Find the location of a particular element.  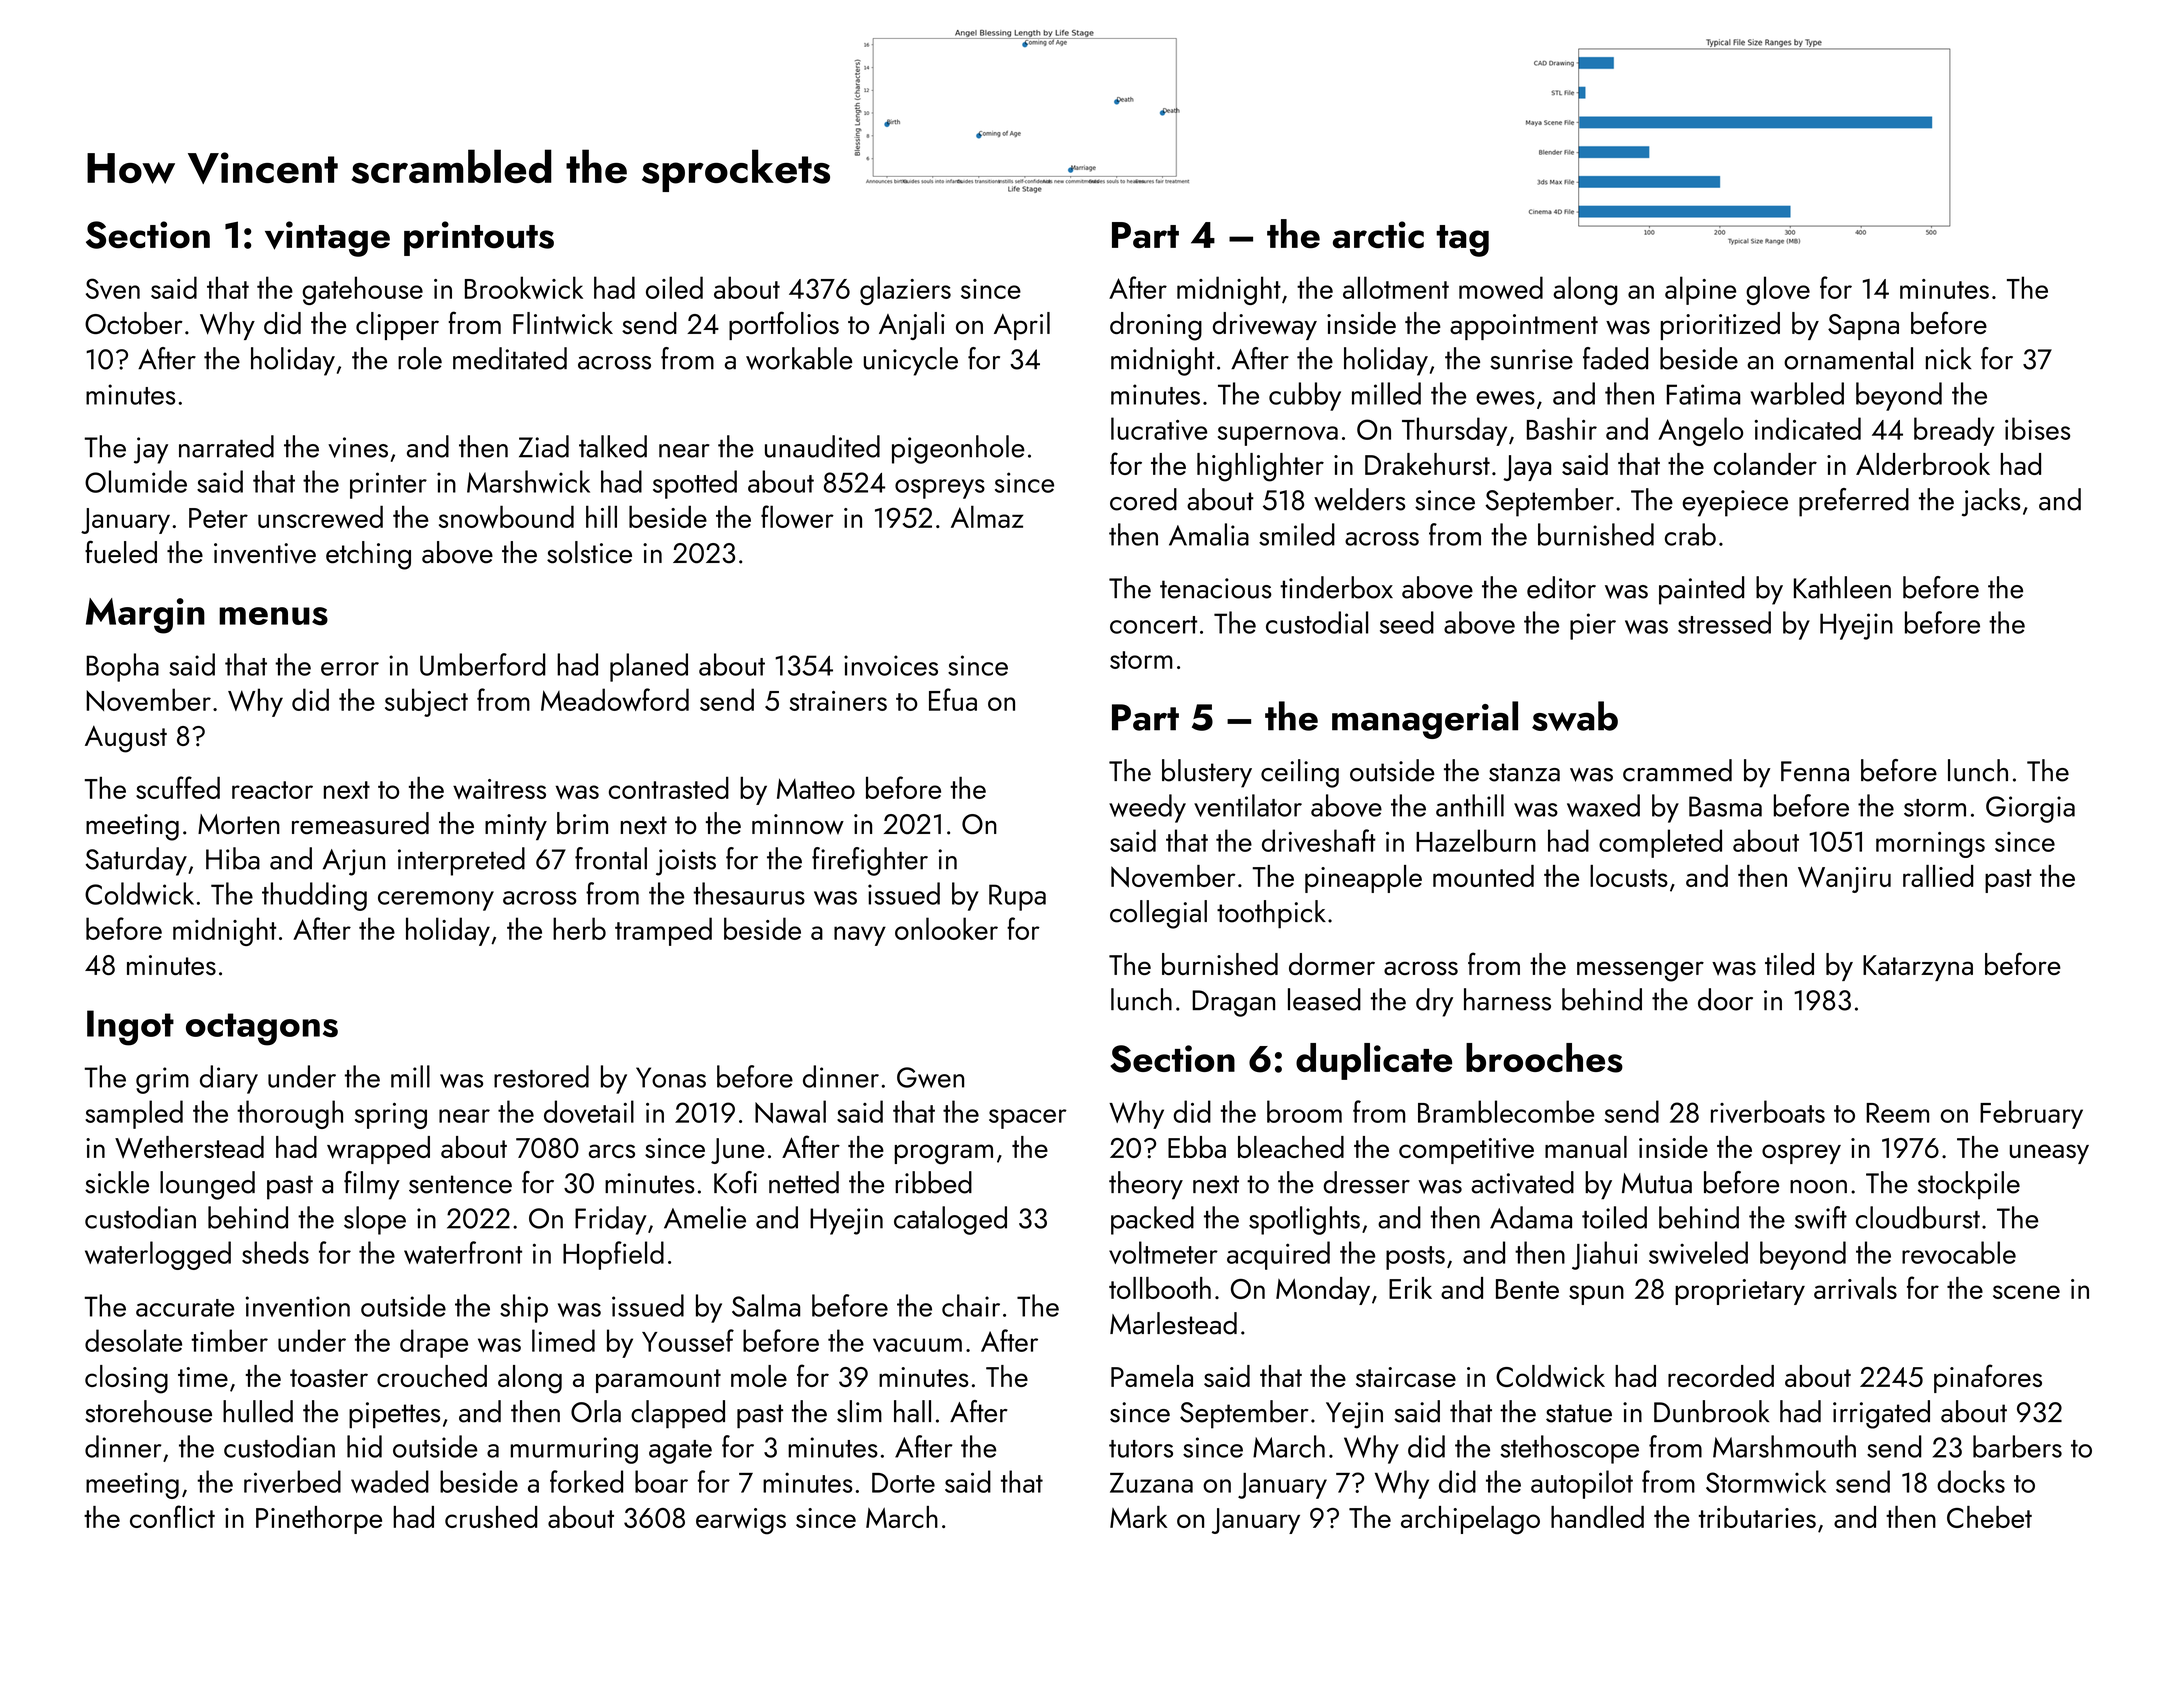

mornings is located at coordinates (1930, 845).
